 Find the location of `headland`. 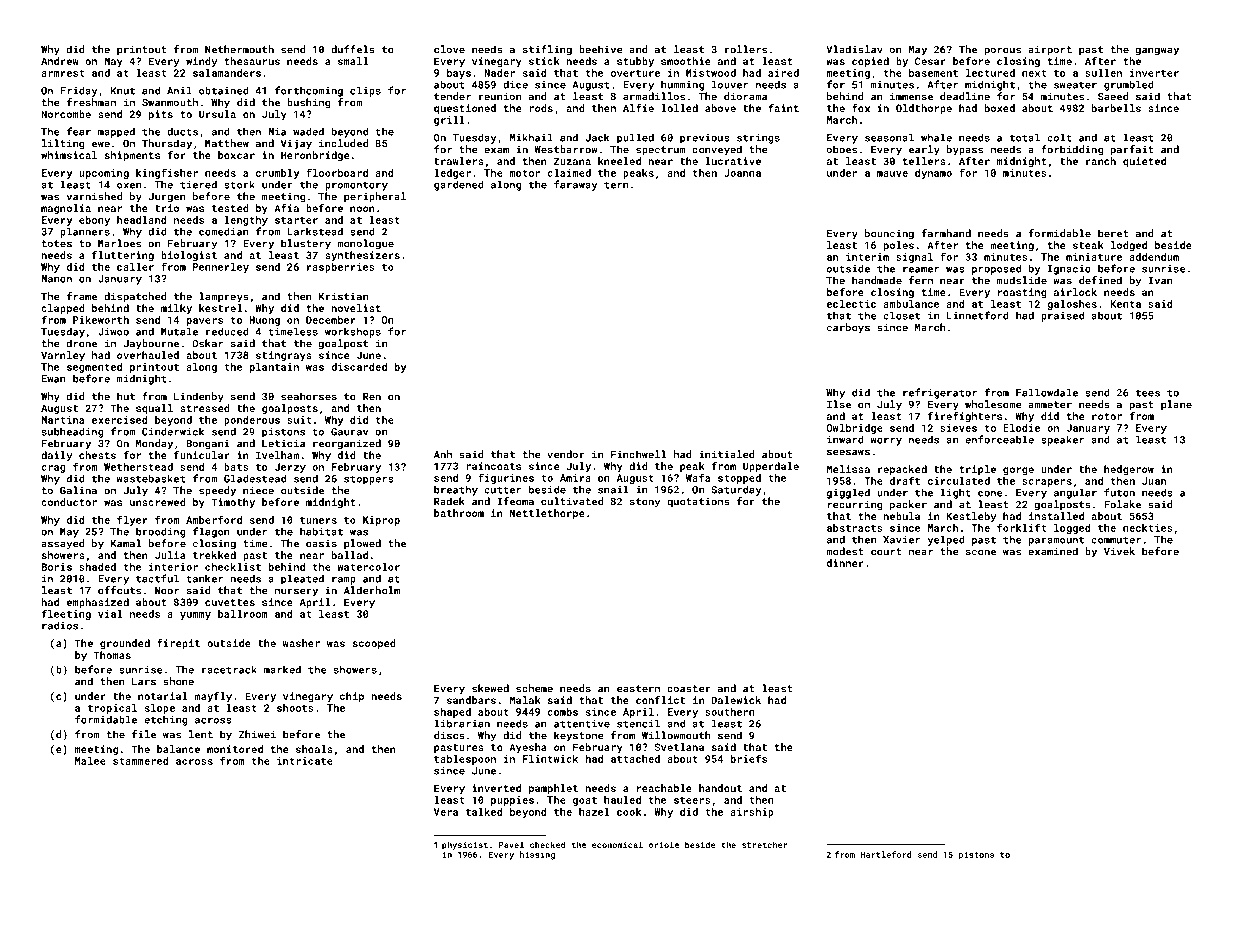

headland is located at coordinates (142, 220).
